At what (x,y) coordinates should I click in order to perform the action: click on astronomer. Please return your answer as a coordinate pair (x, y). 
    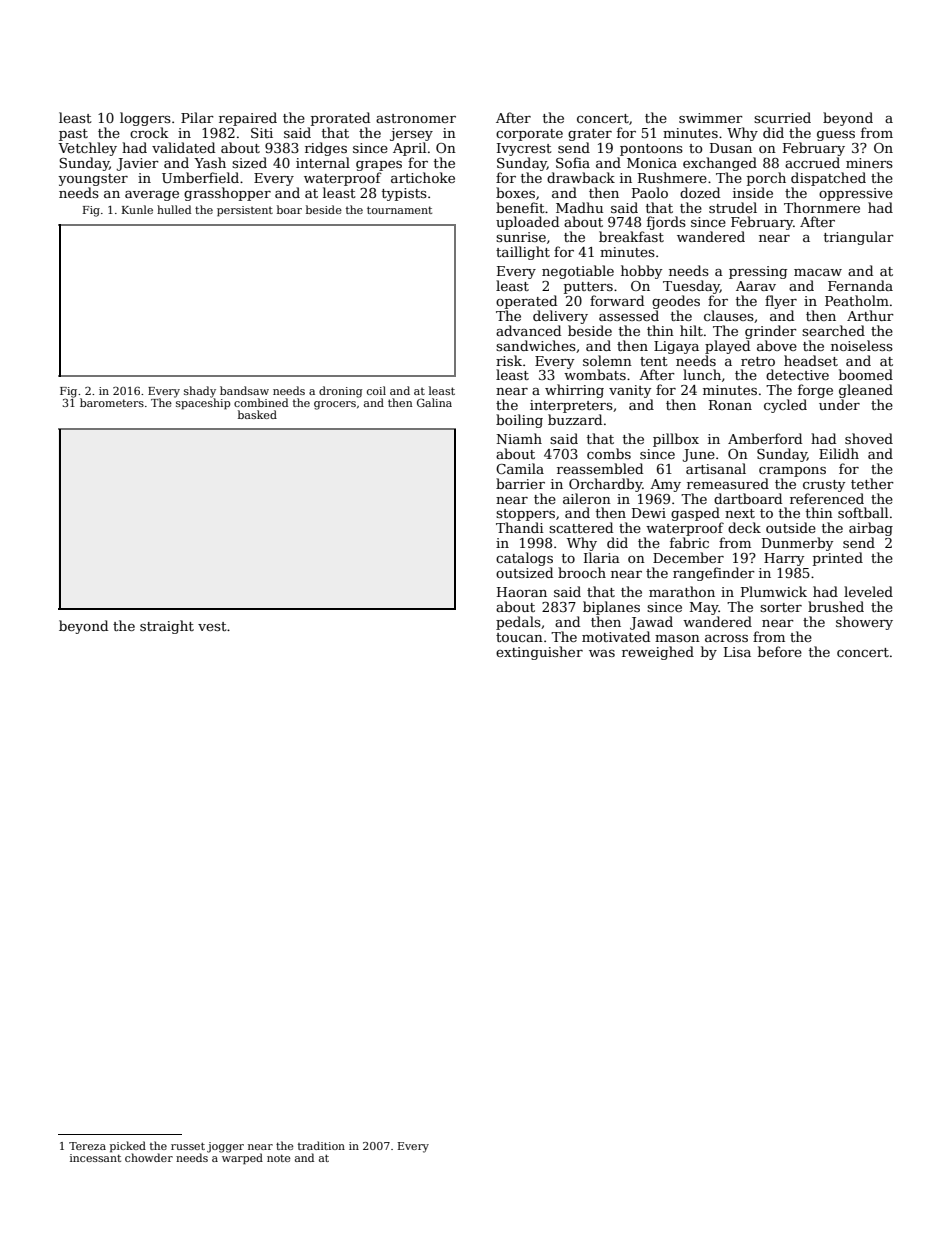
    Looking at the image, I should click on (416, 118).
